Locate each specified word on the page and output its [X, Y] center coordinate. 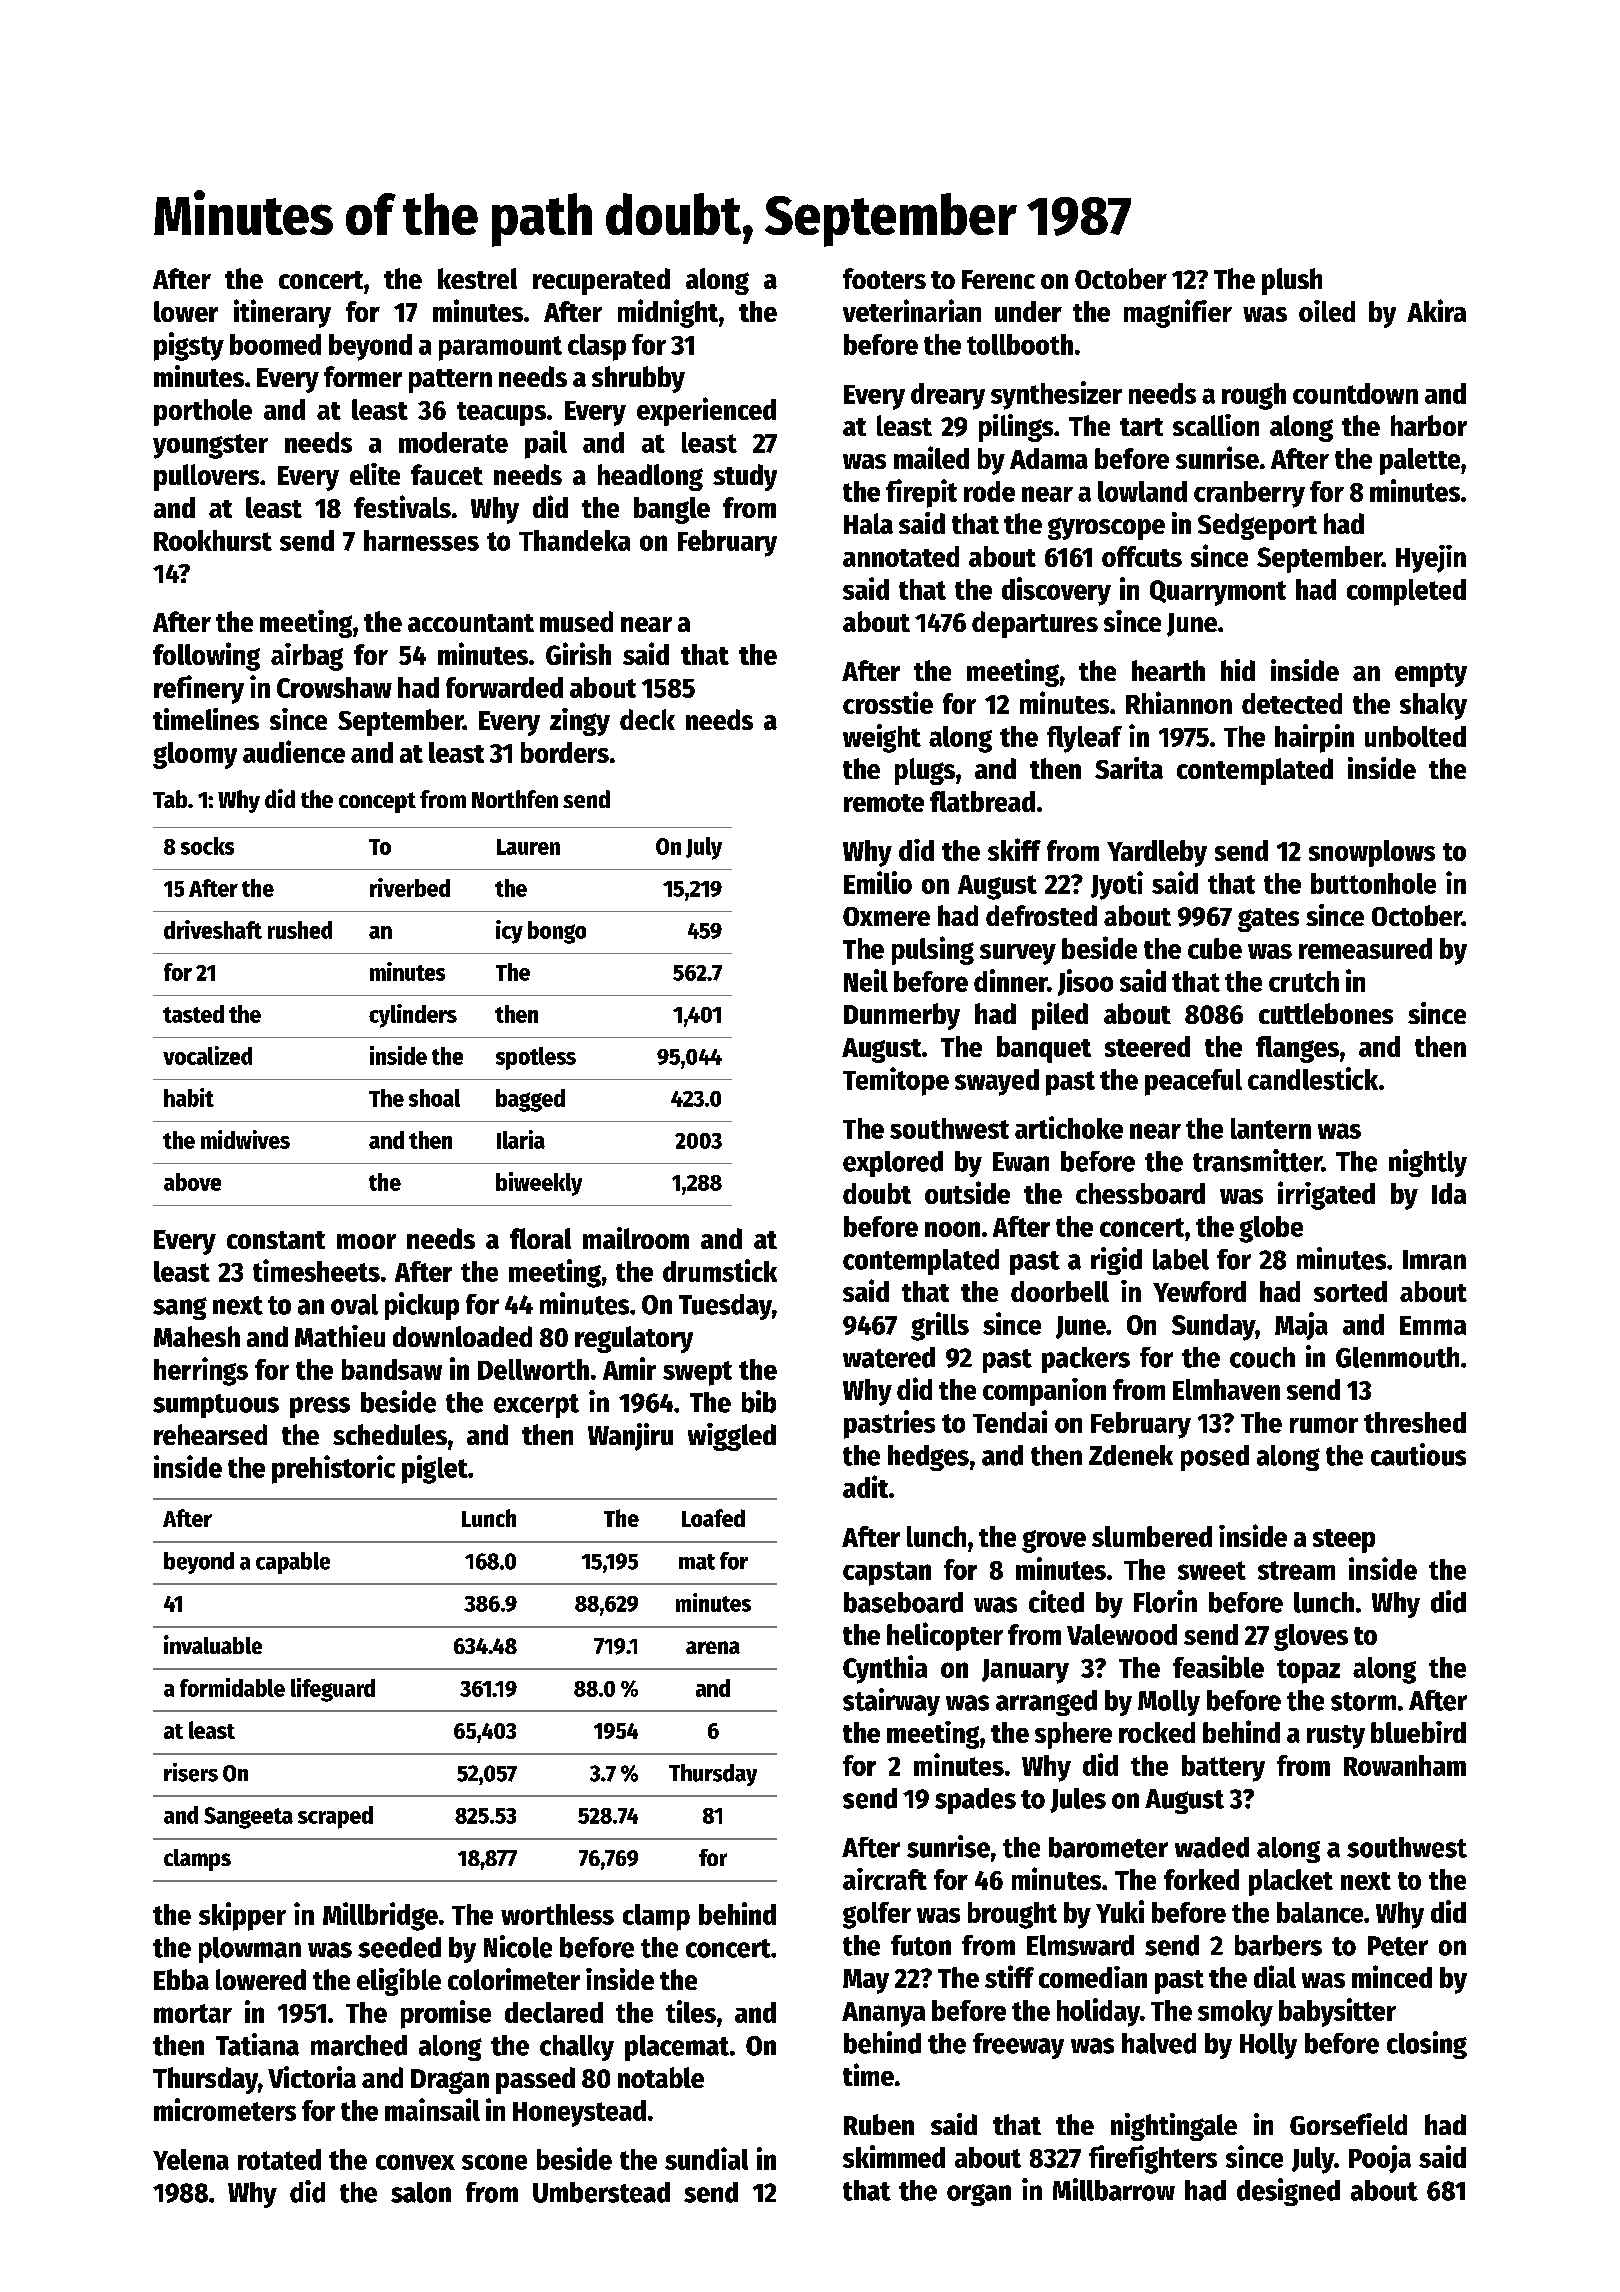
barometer [1108, 1847]
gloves [1311, 1637]
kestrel [477, 278]
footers [884, 278]
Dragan [450, 2081]
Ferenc [998, 279]
